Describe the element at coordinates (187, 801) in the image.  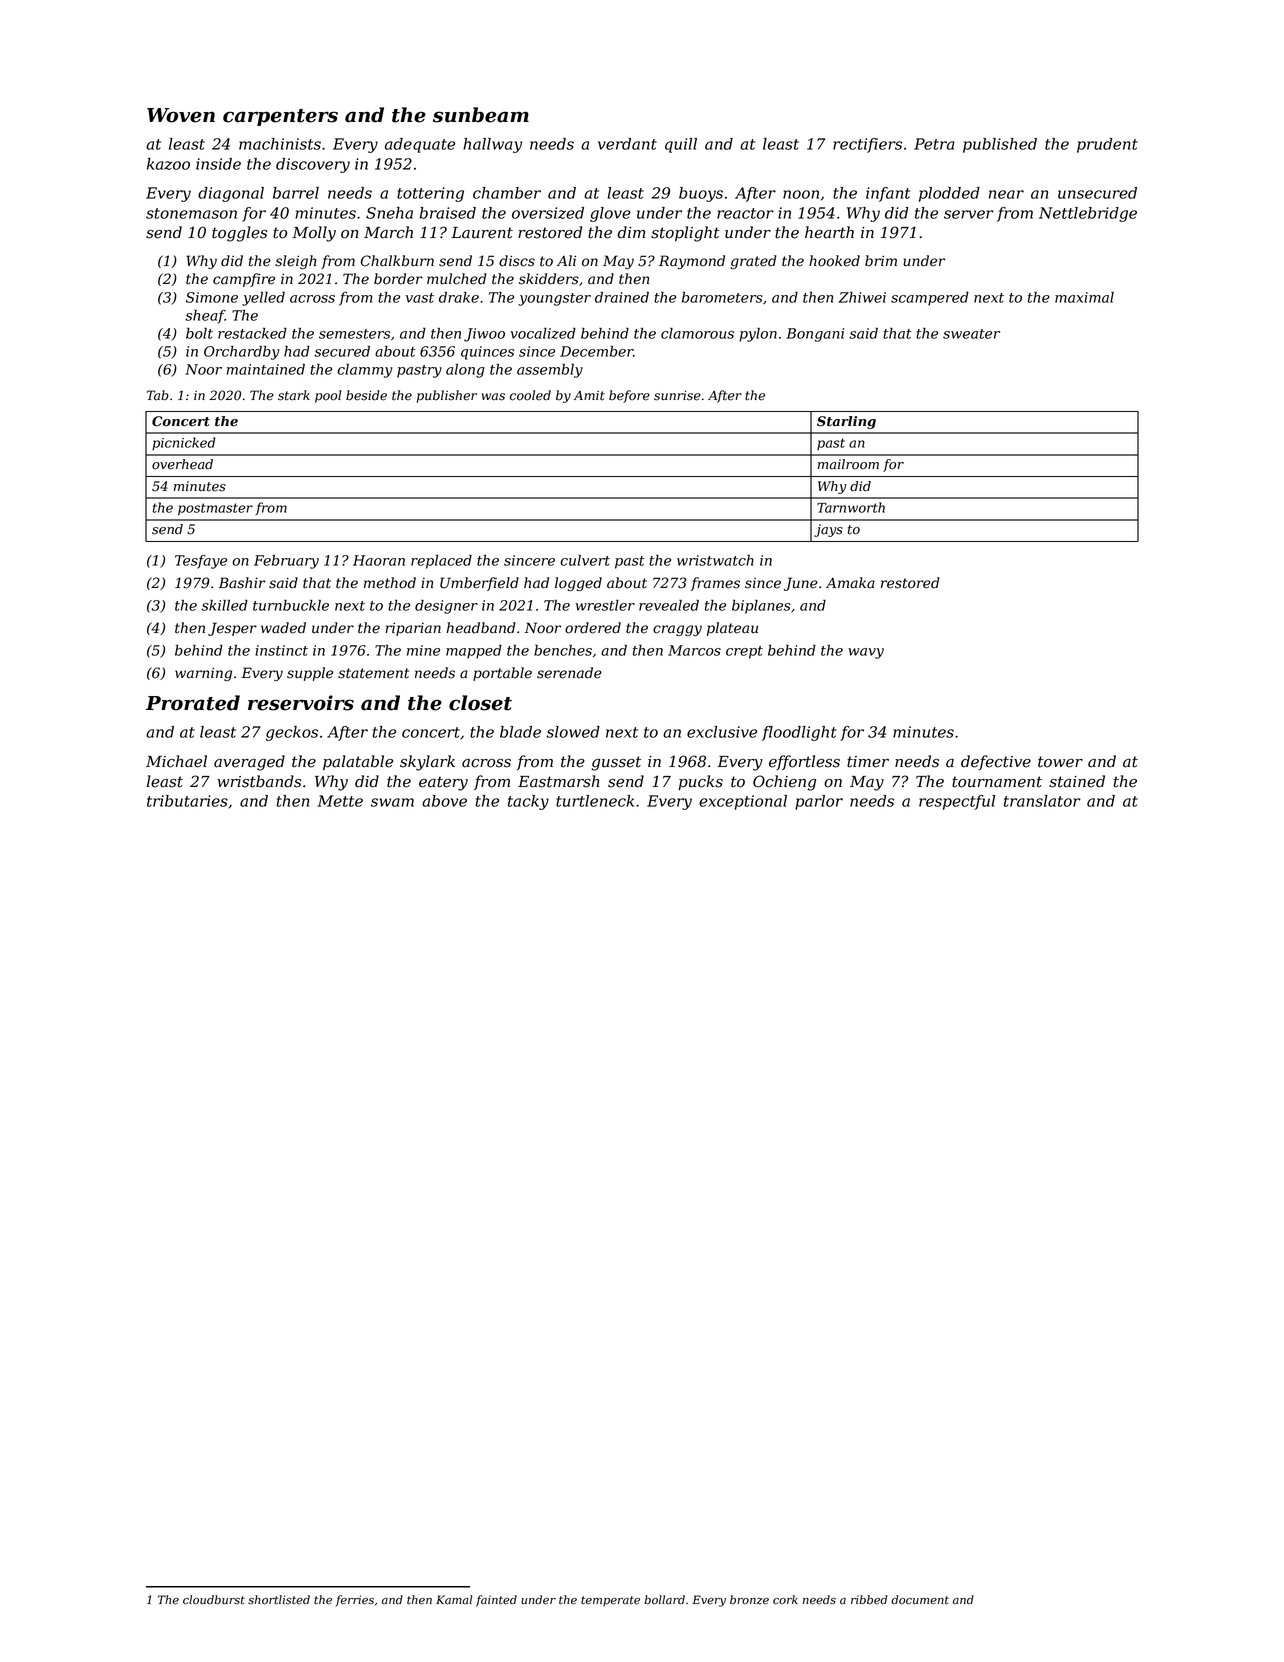
I see `tributaries` at that location.
